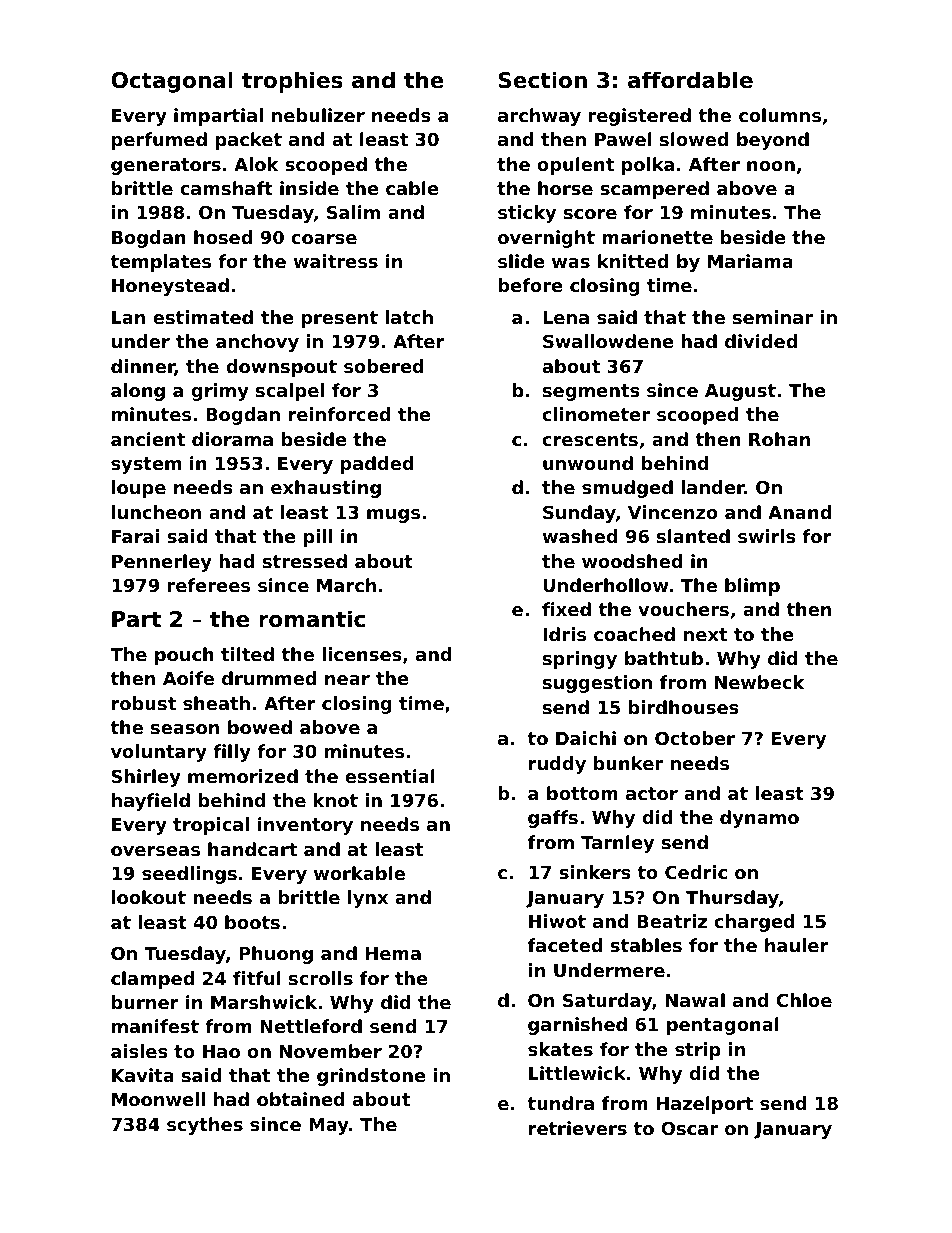  What do you see at coordinates (579, 514) in the document?
I see `Sunday` at bounding box center [579, 514].
